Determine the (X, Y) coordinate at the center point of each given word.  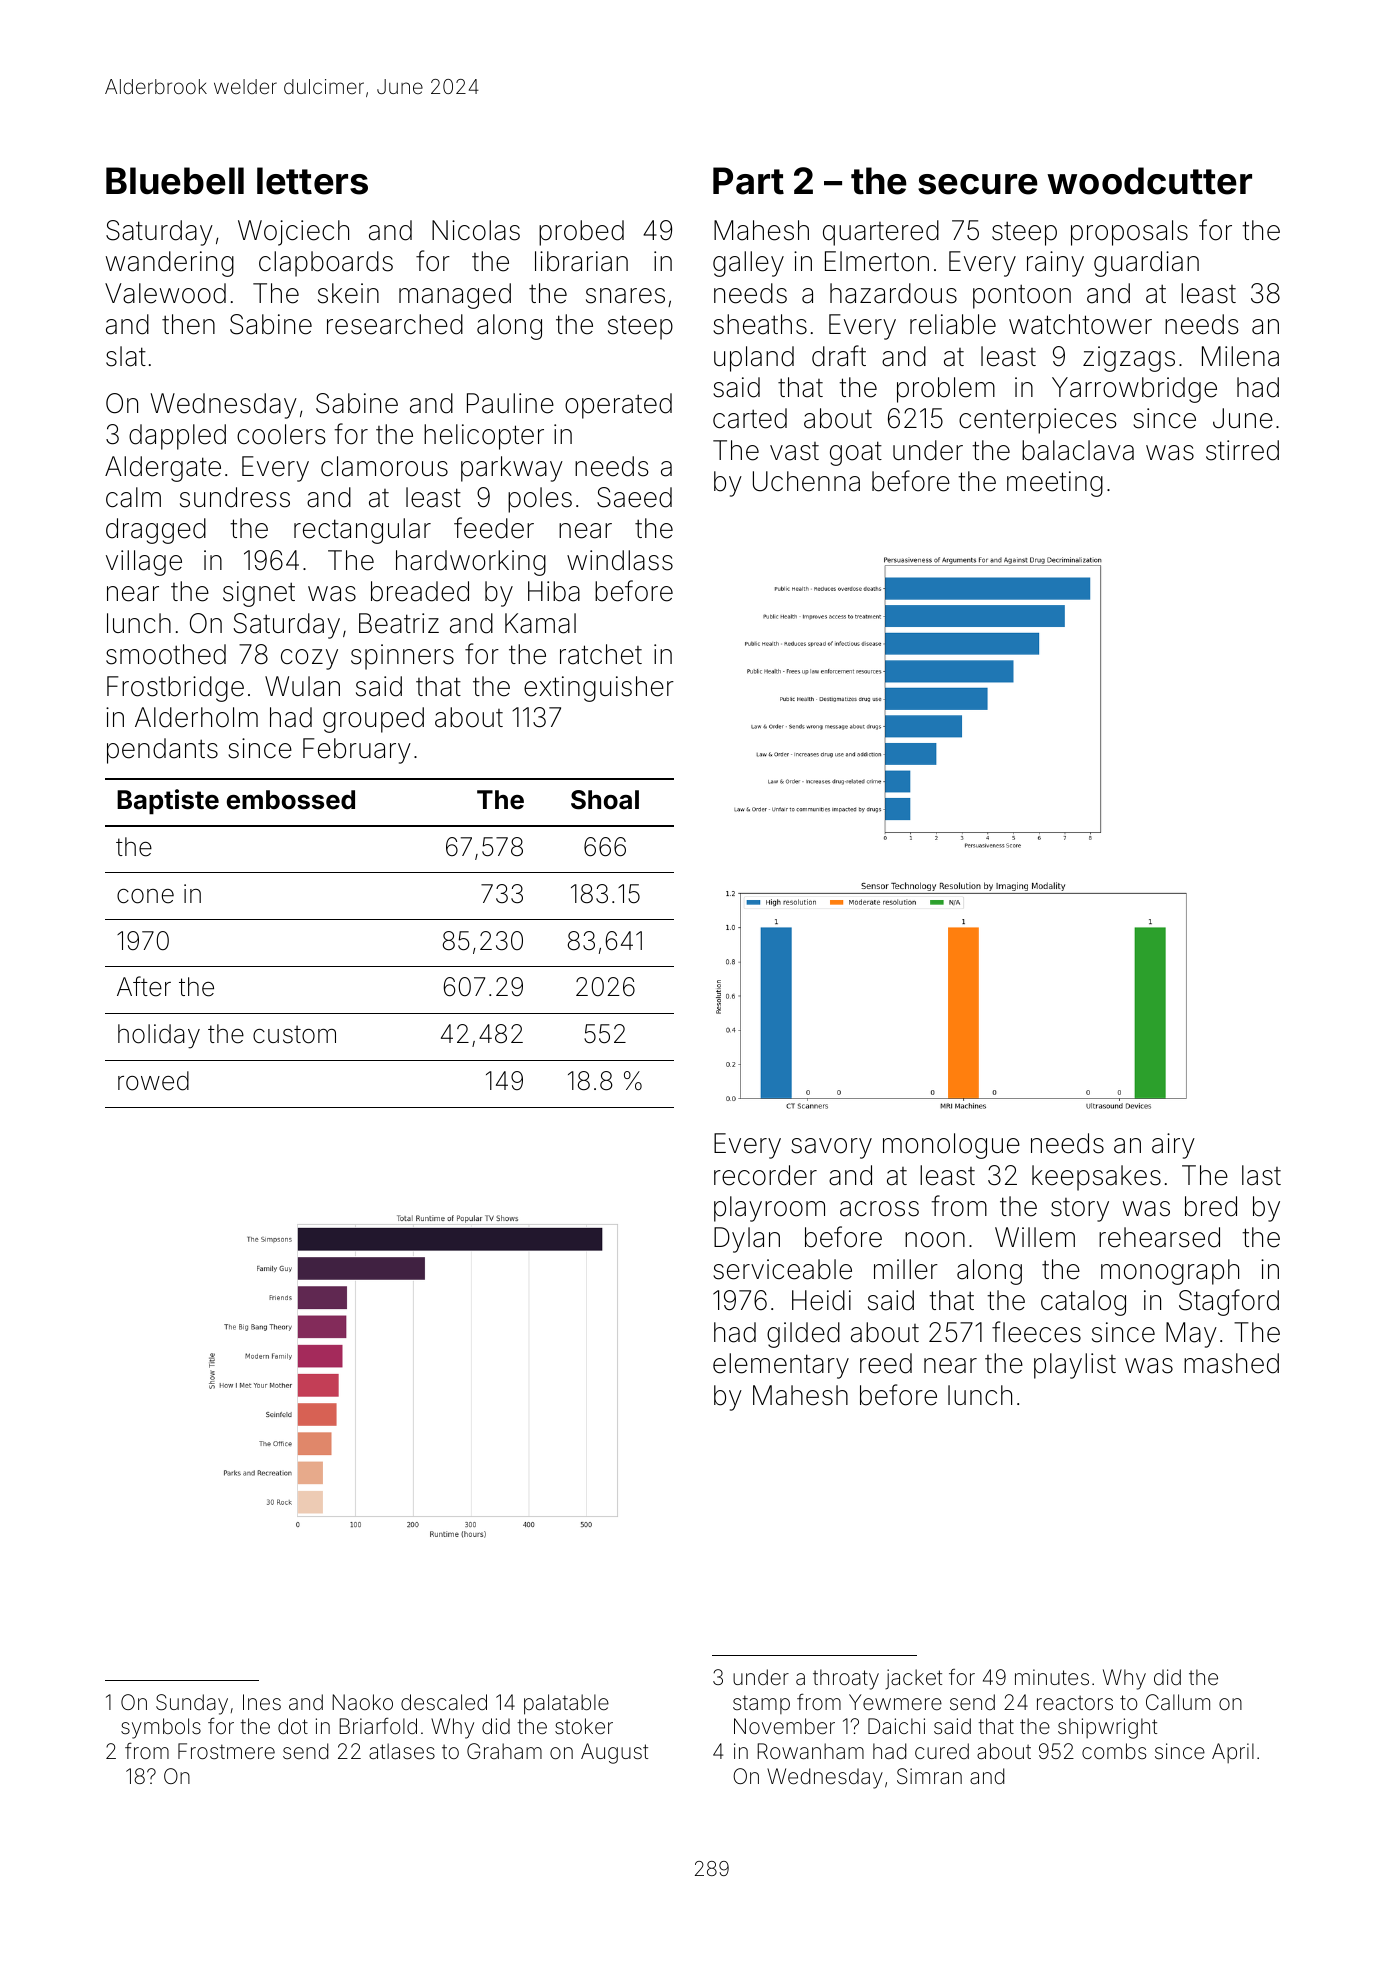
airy (1173, 1146)
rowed (153, 1081)
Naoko (362, 1702)
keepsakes (1096, 1178)
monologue (951, 1146)
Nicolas (476, 230)
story (1080, 1210)
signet (259, 594)
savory (831, 1148)
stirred (1242, 450)
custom (294, 1034)
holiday (159, 1036)
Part (748, 181)
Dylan (747, 1240)
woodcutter (1149, 181)
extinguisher (599, 689)
